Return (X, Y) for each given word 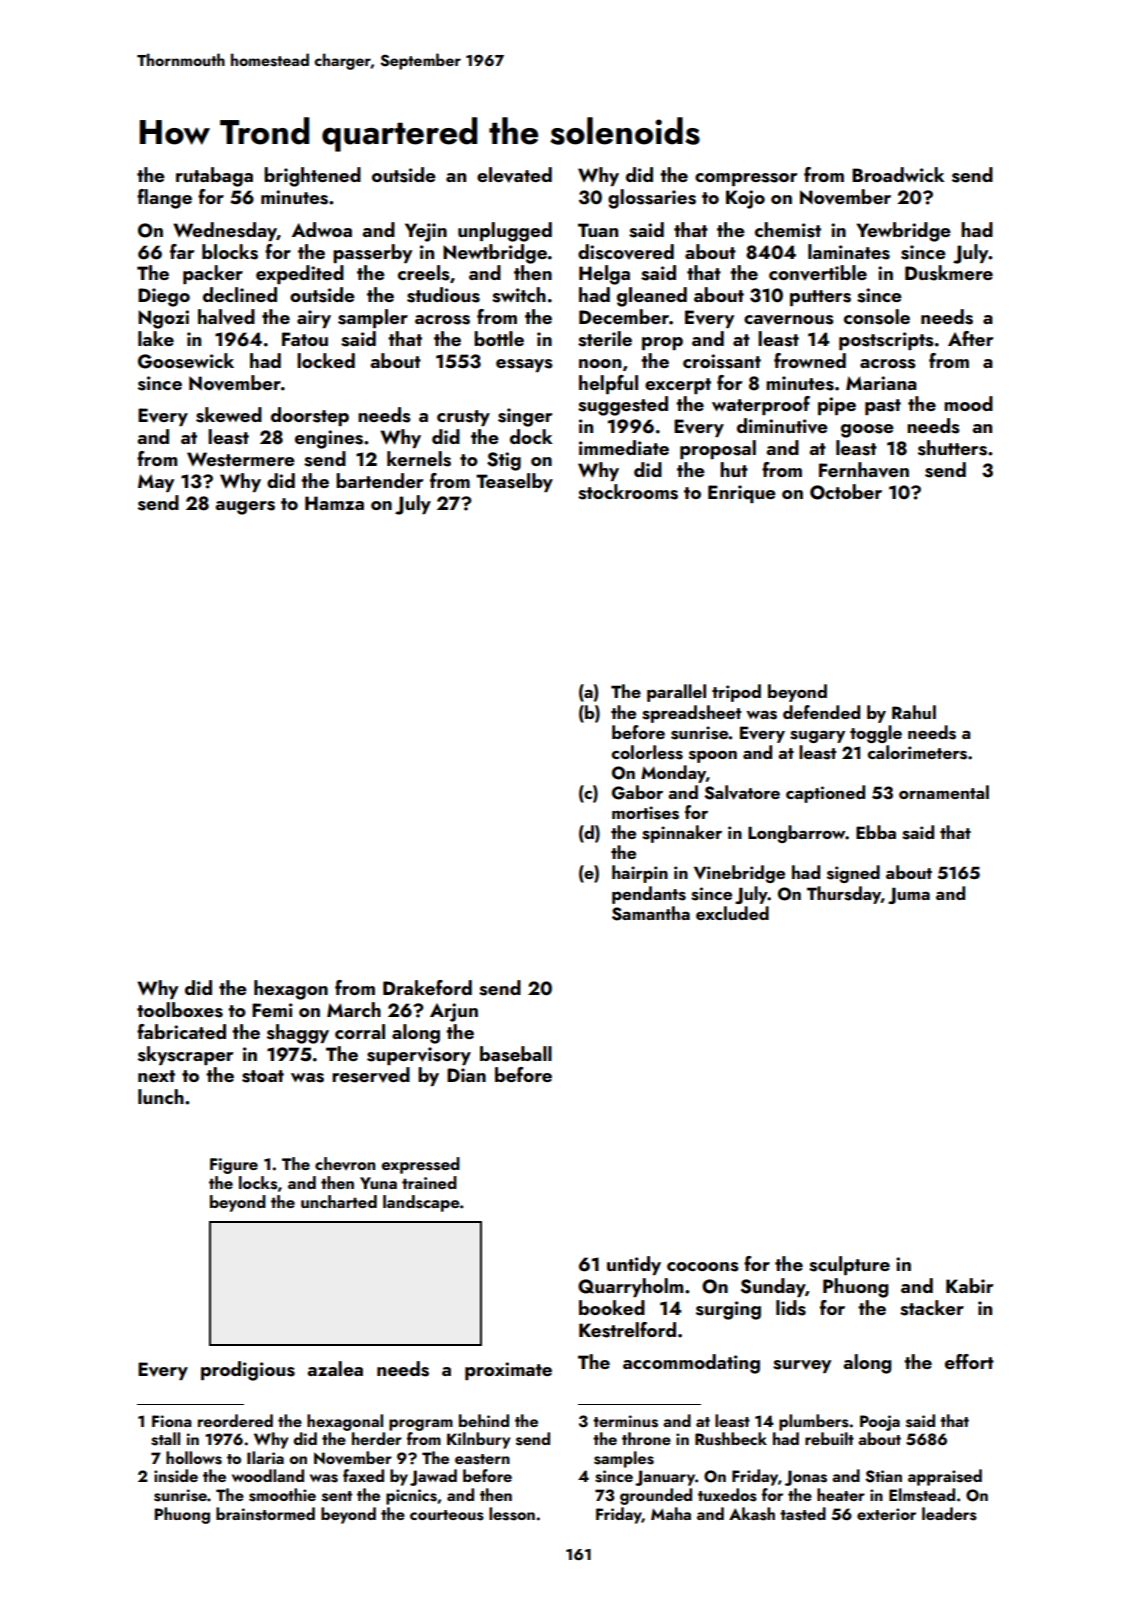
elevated (514, 175)
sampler (373, 318)
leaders (949, 1514)
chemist (788, 230)
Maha (671, 1513)
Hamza (334, 503)
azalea (335, 1368)
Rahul (914, 712)
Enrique (742, 494)
